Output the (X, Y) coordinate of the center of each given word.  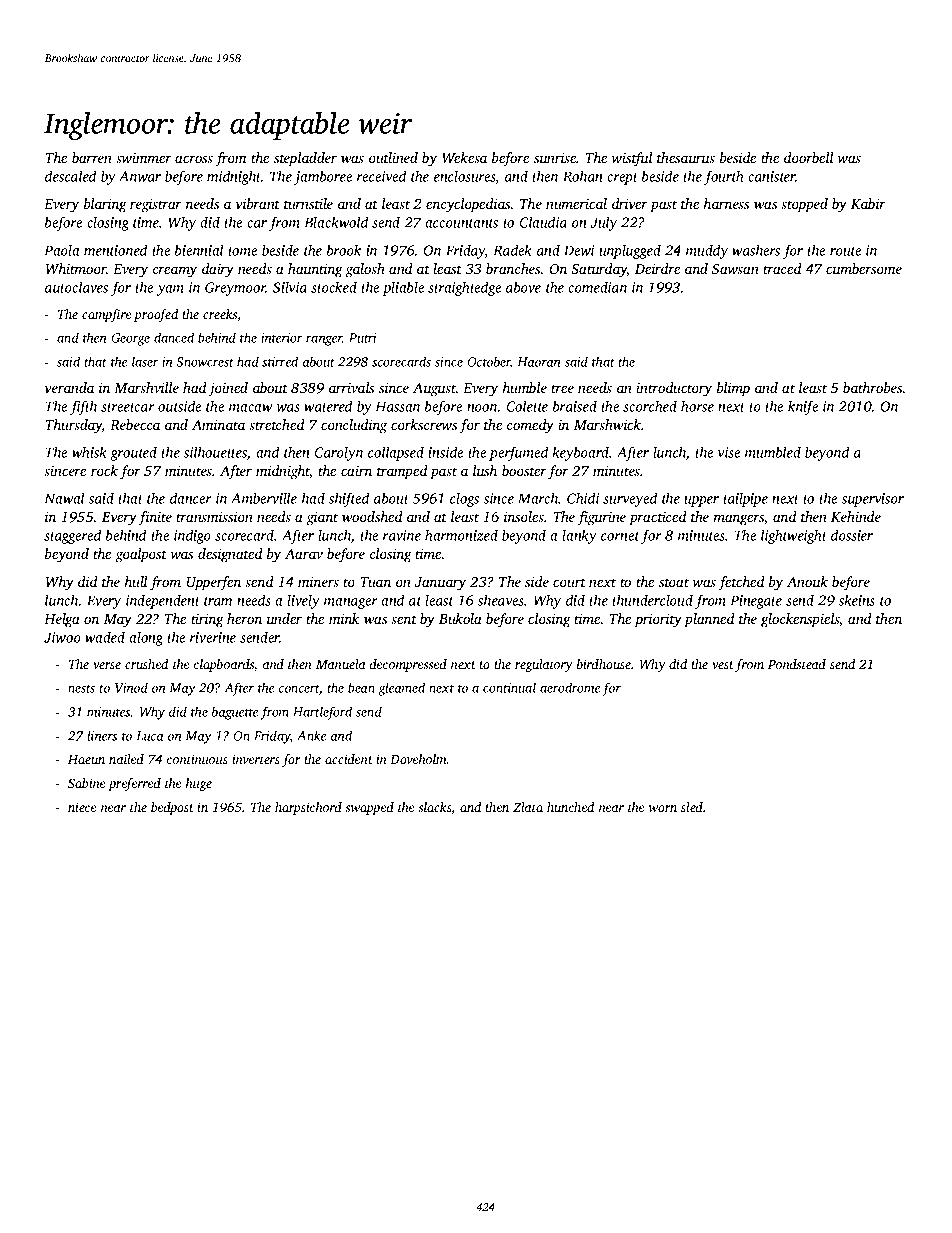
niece (82, 807)
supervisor (873, 500)
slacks (435, 807)
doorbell (808, 157)
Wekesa (464, 157)
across (194, 159)
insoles (524, 516)
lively (303, 601)
